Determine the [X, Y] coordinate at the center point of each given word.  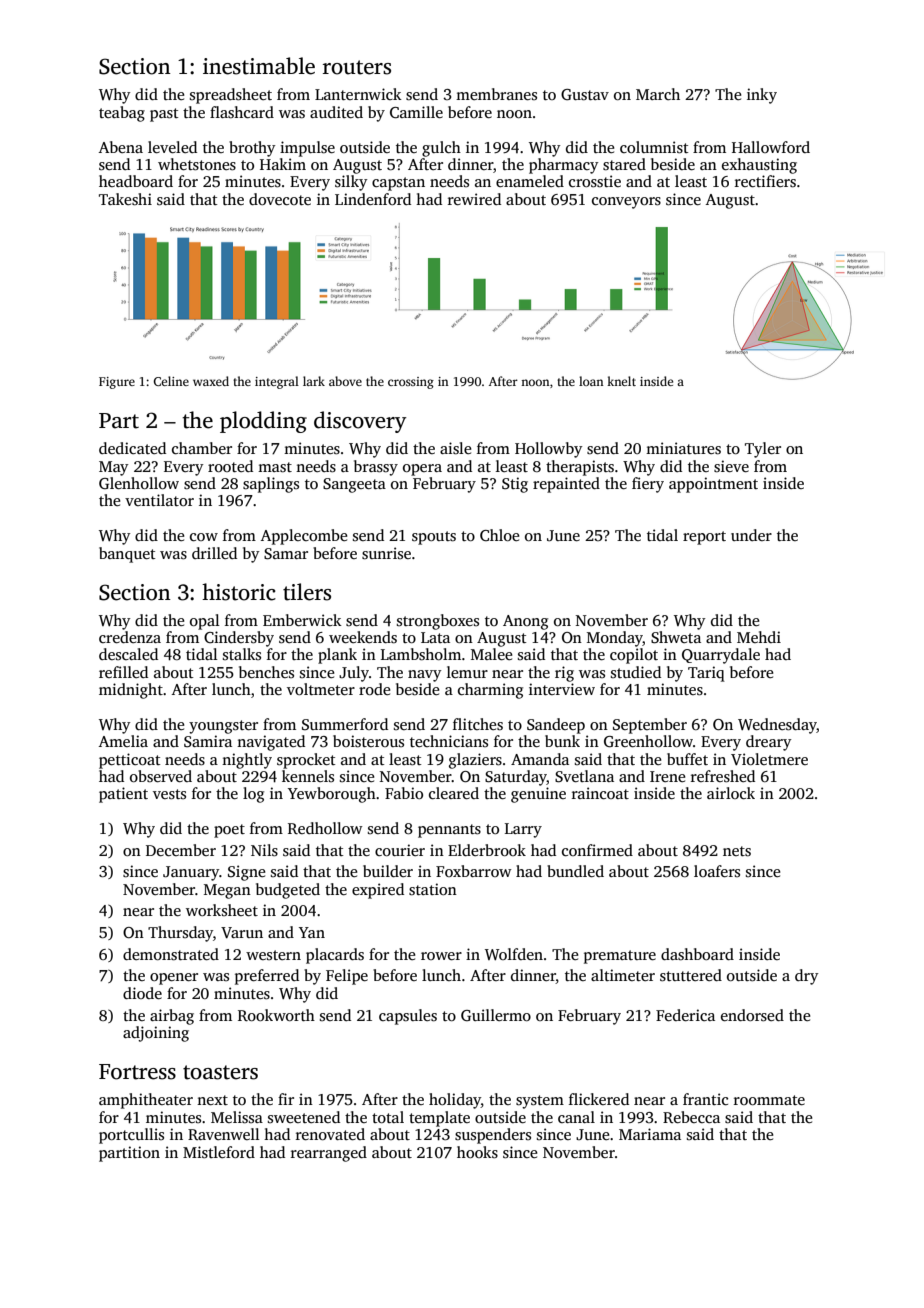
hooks [477, 1152]
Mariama [650, 1134]
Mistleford [219, 1152]
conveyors [626, 203]
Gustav [585, 95]
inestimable [259, 66]
